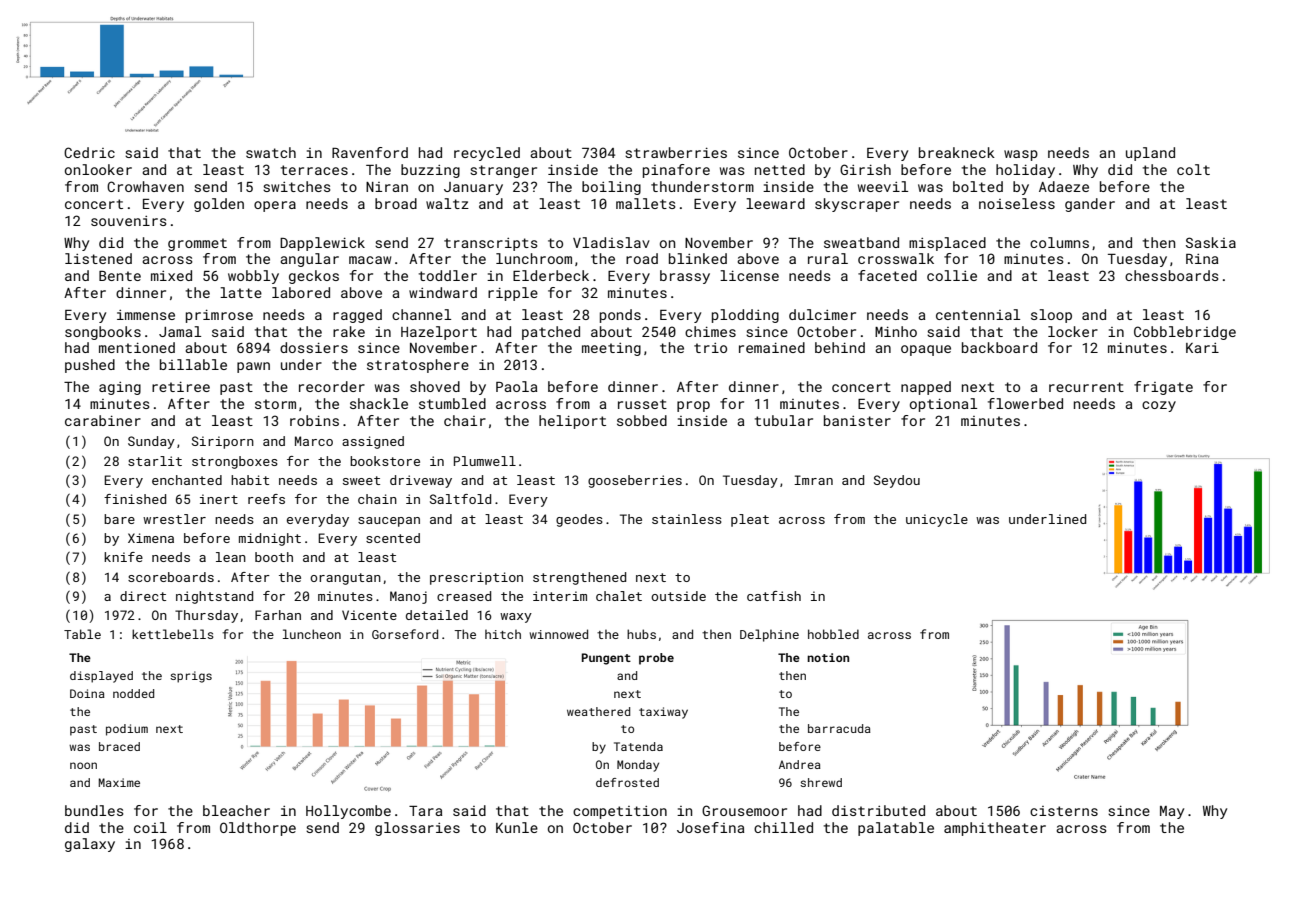  I want to click on songbooks, so click(103, 333).
